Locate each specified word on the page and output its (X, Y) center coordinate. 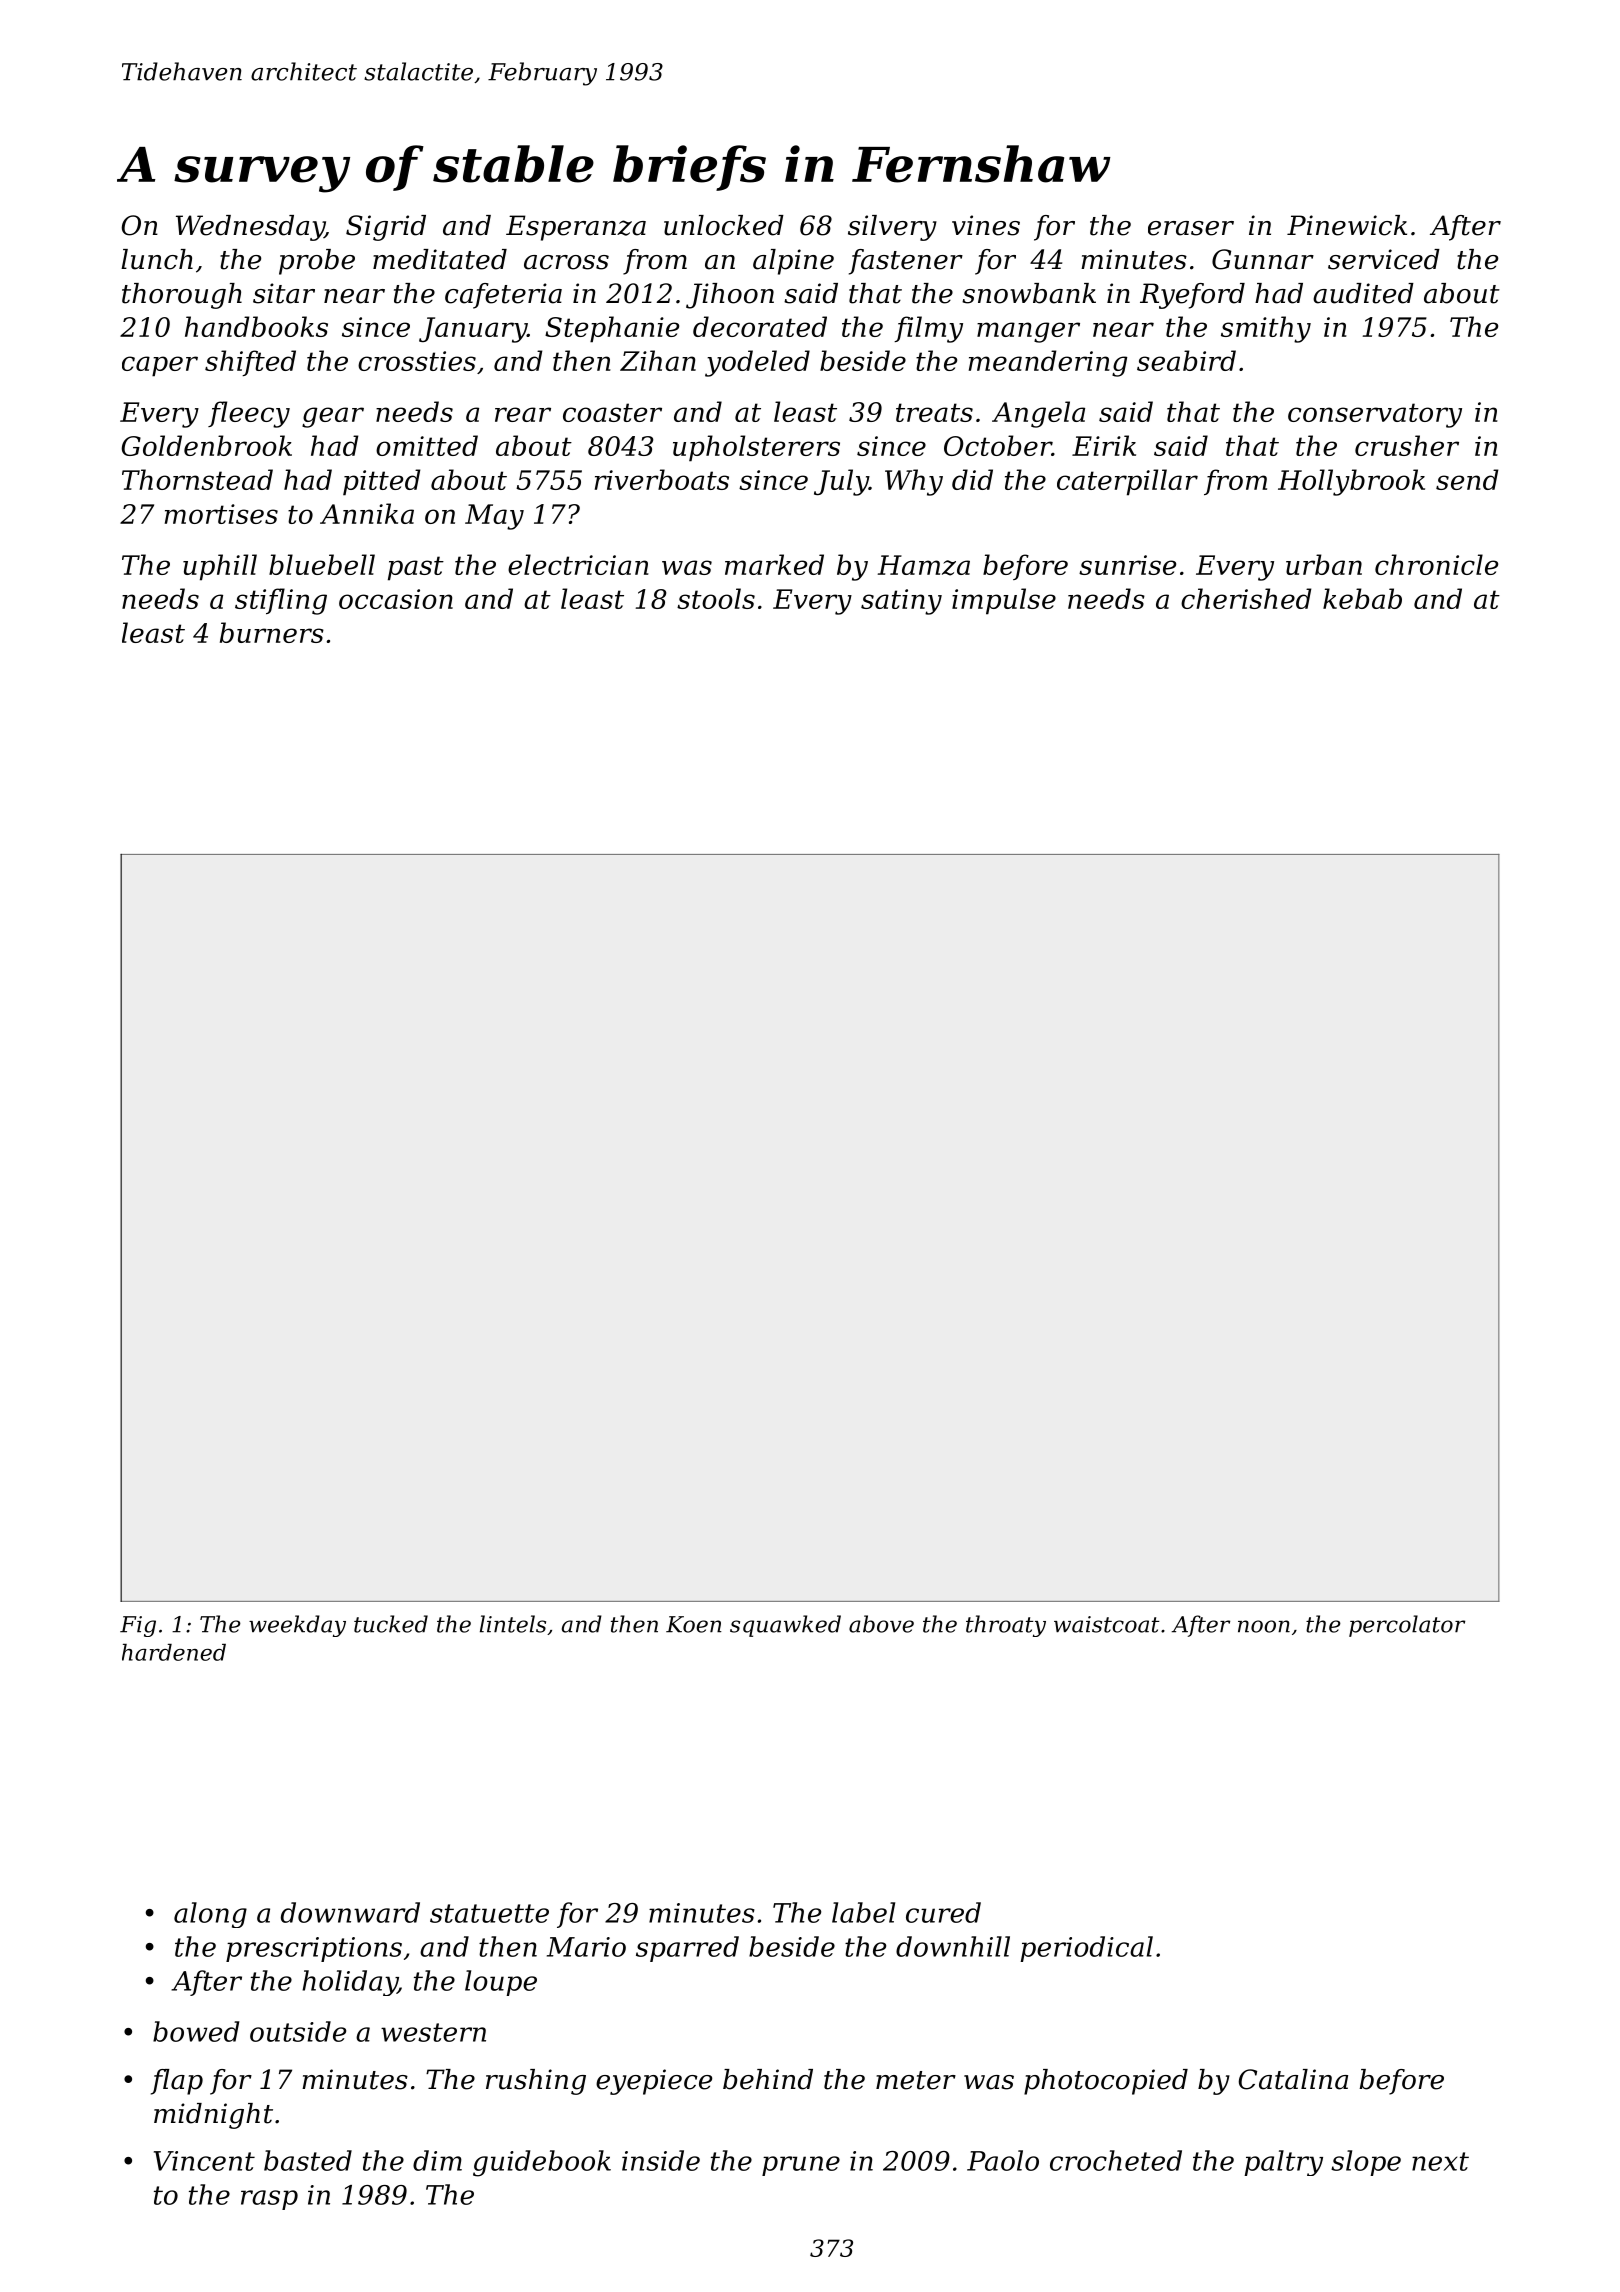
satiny (901, 602)
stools (716, 598)
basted (308, 2160)
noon (1264, 1626)
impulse (1004, 601)
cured (943, 1912)
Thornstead (197, 479)
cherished (1246, 598)
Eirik (1104, 445)
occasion (396, 599)
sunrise (1127, 565)
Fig (138, 1626)
